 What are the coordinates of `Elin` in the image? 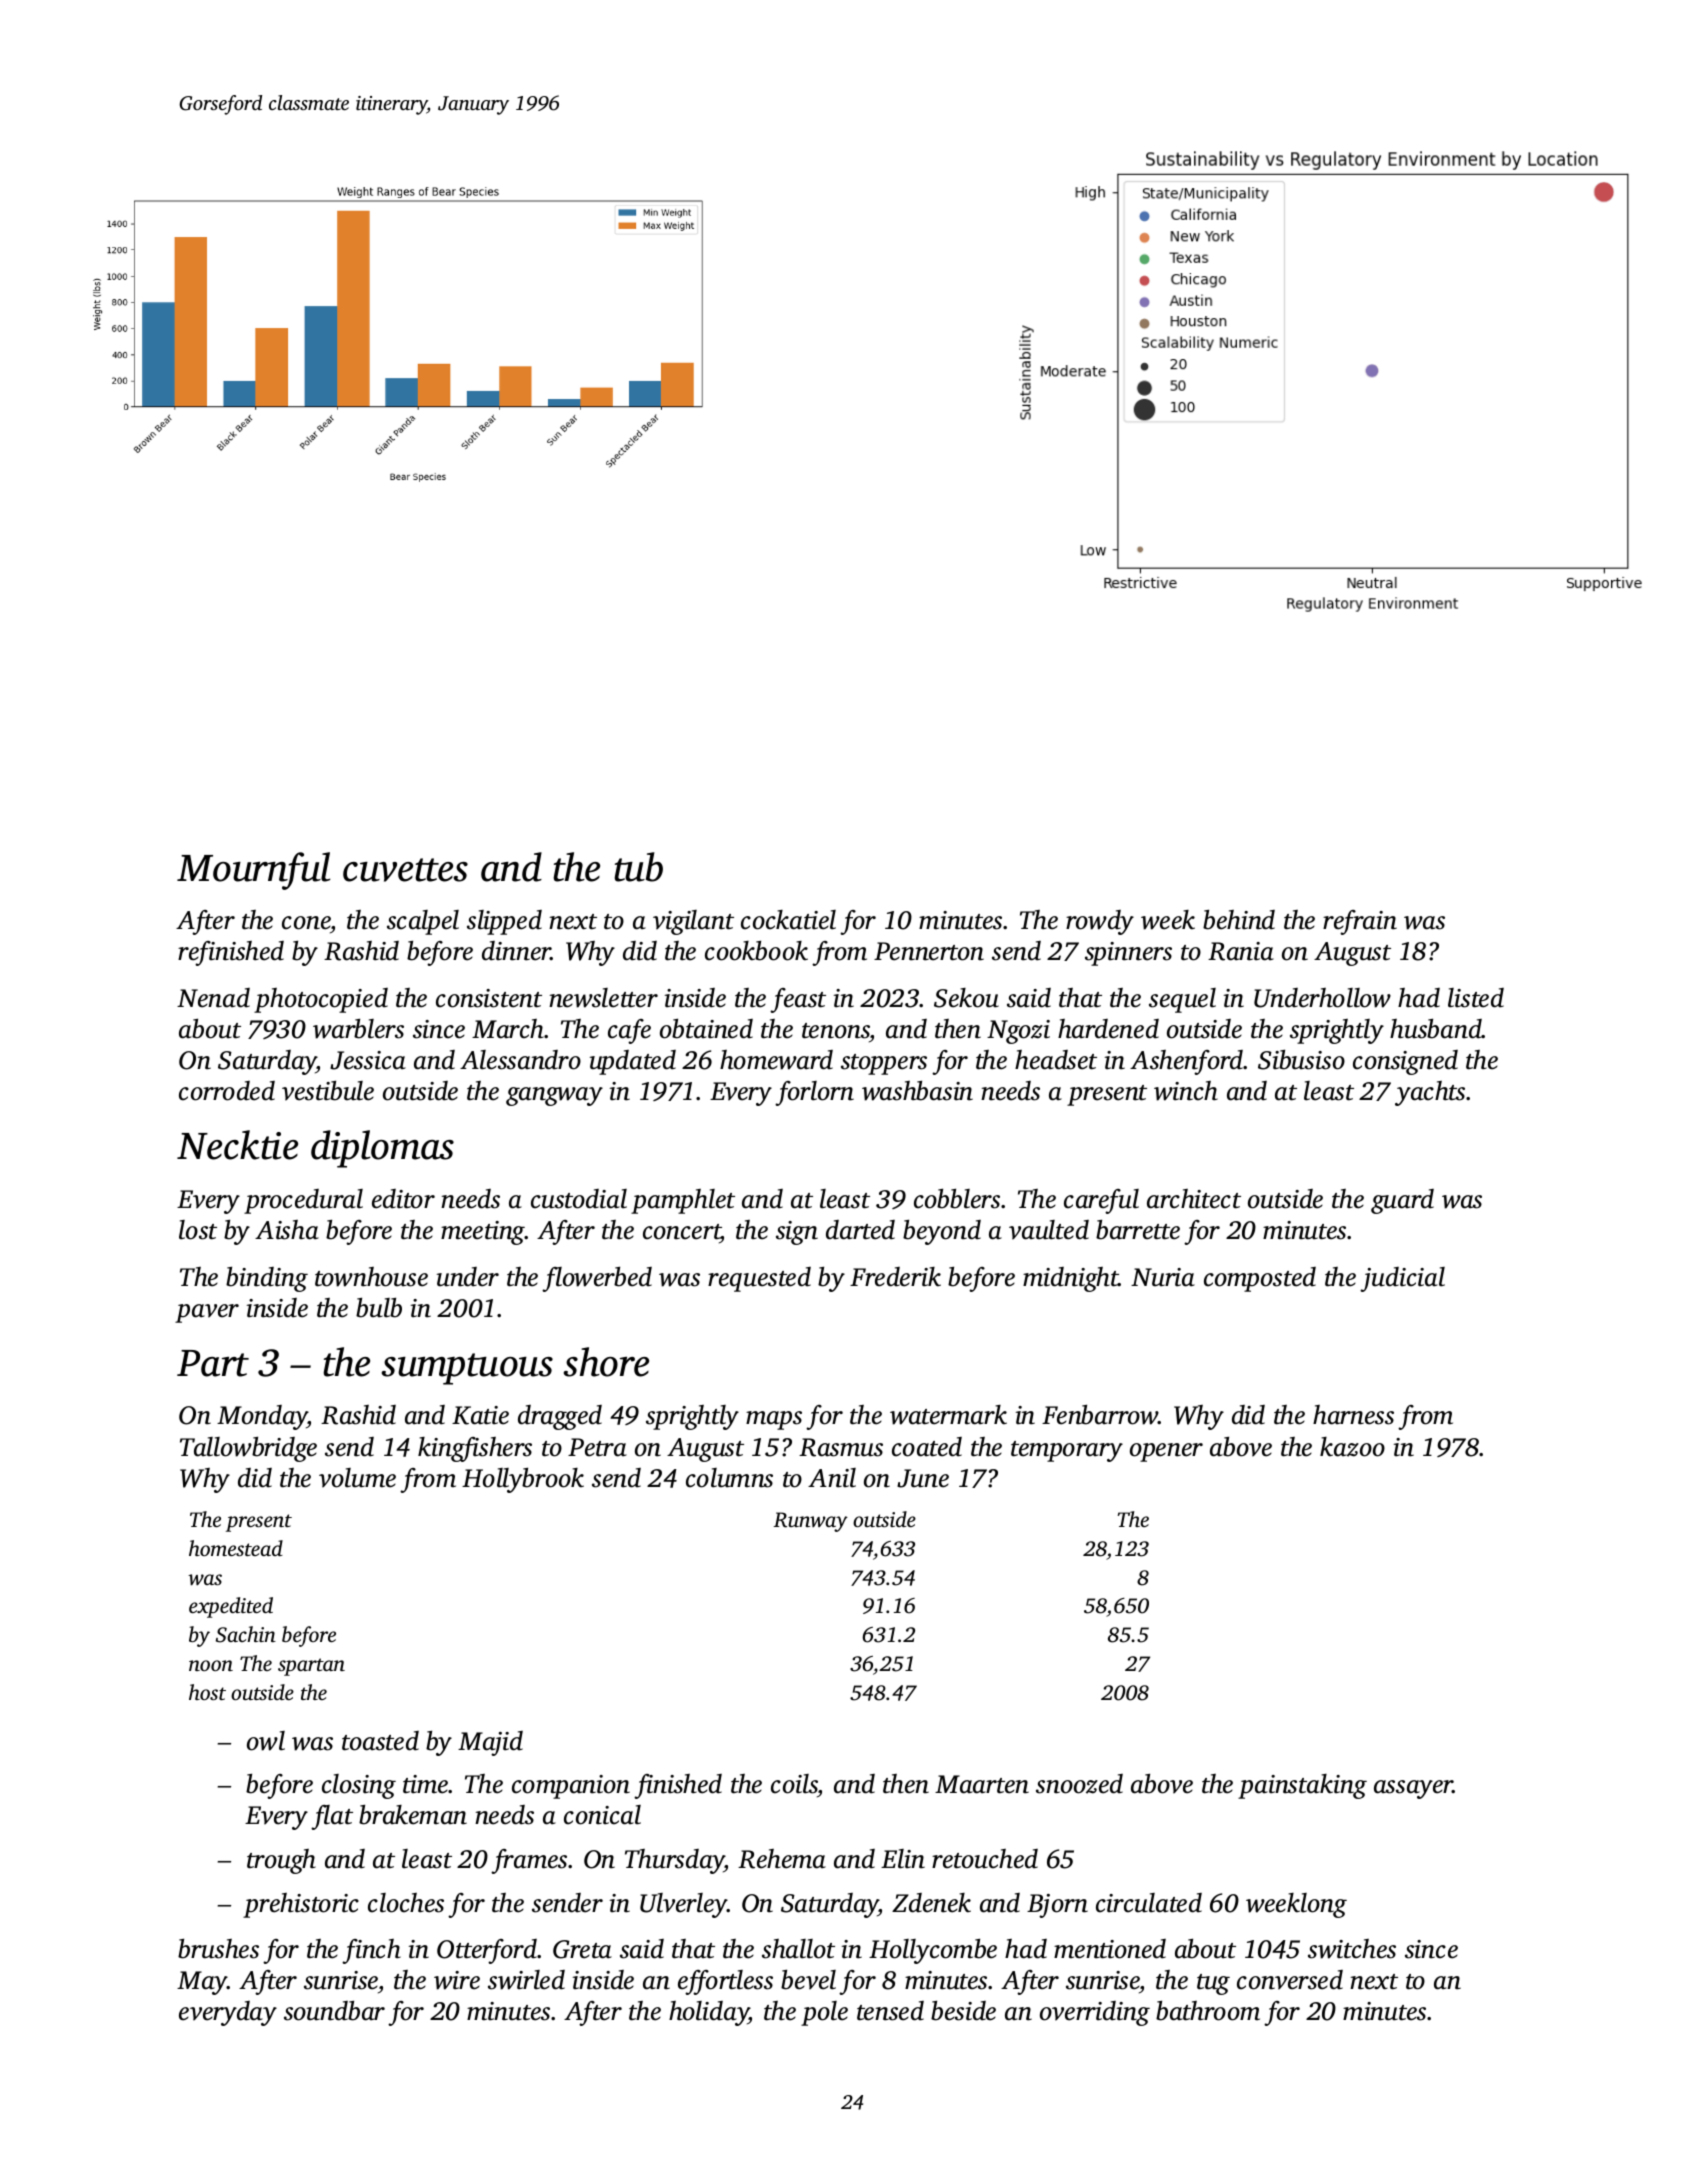 It's located at (903, 1859).
